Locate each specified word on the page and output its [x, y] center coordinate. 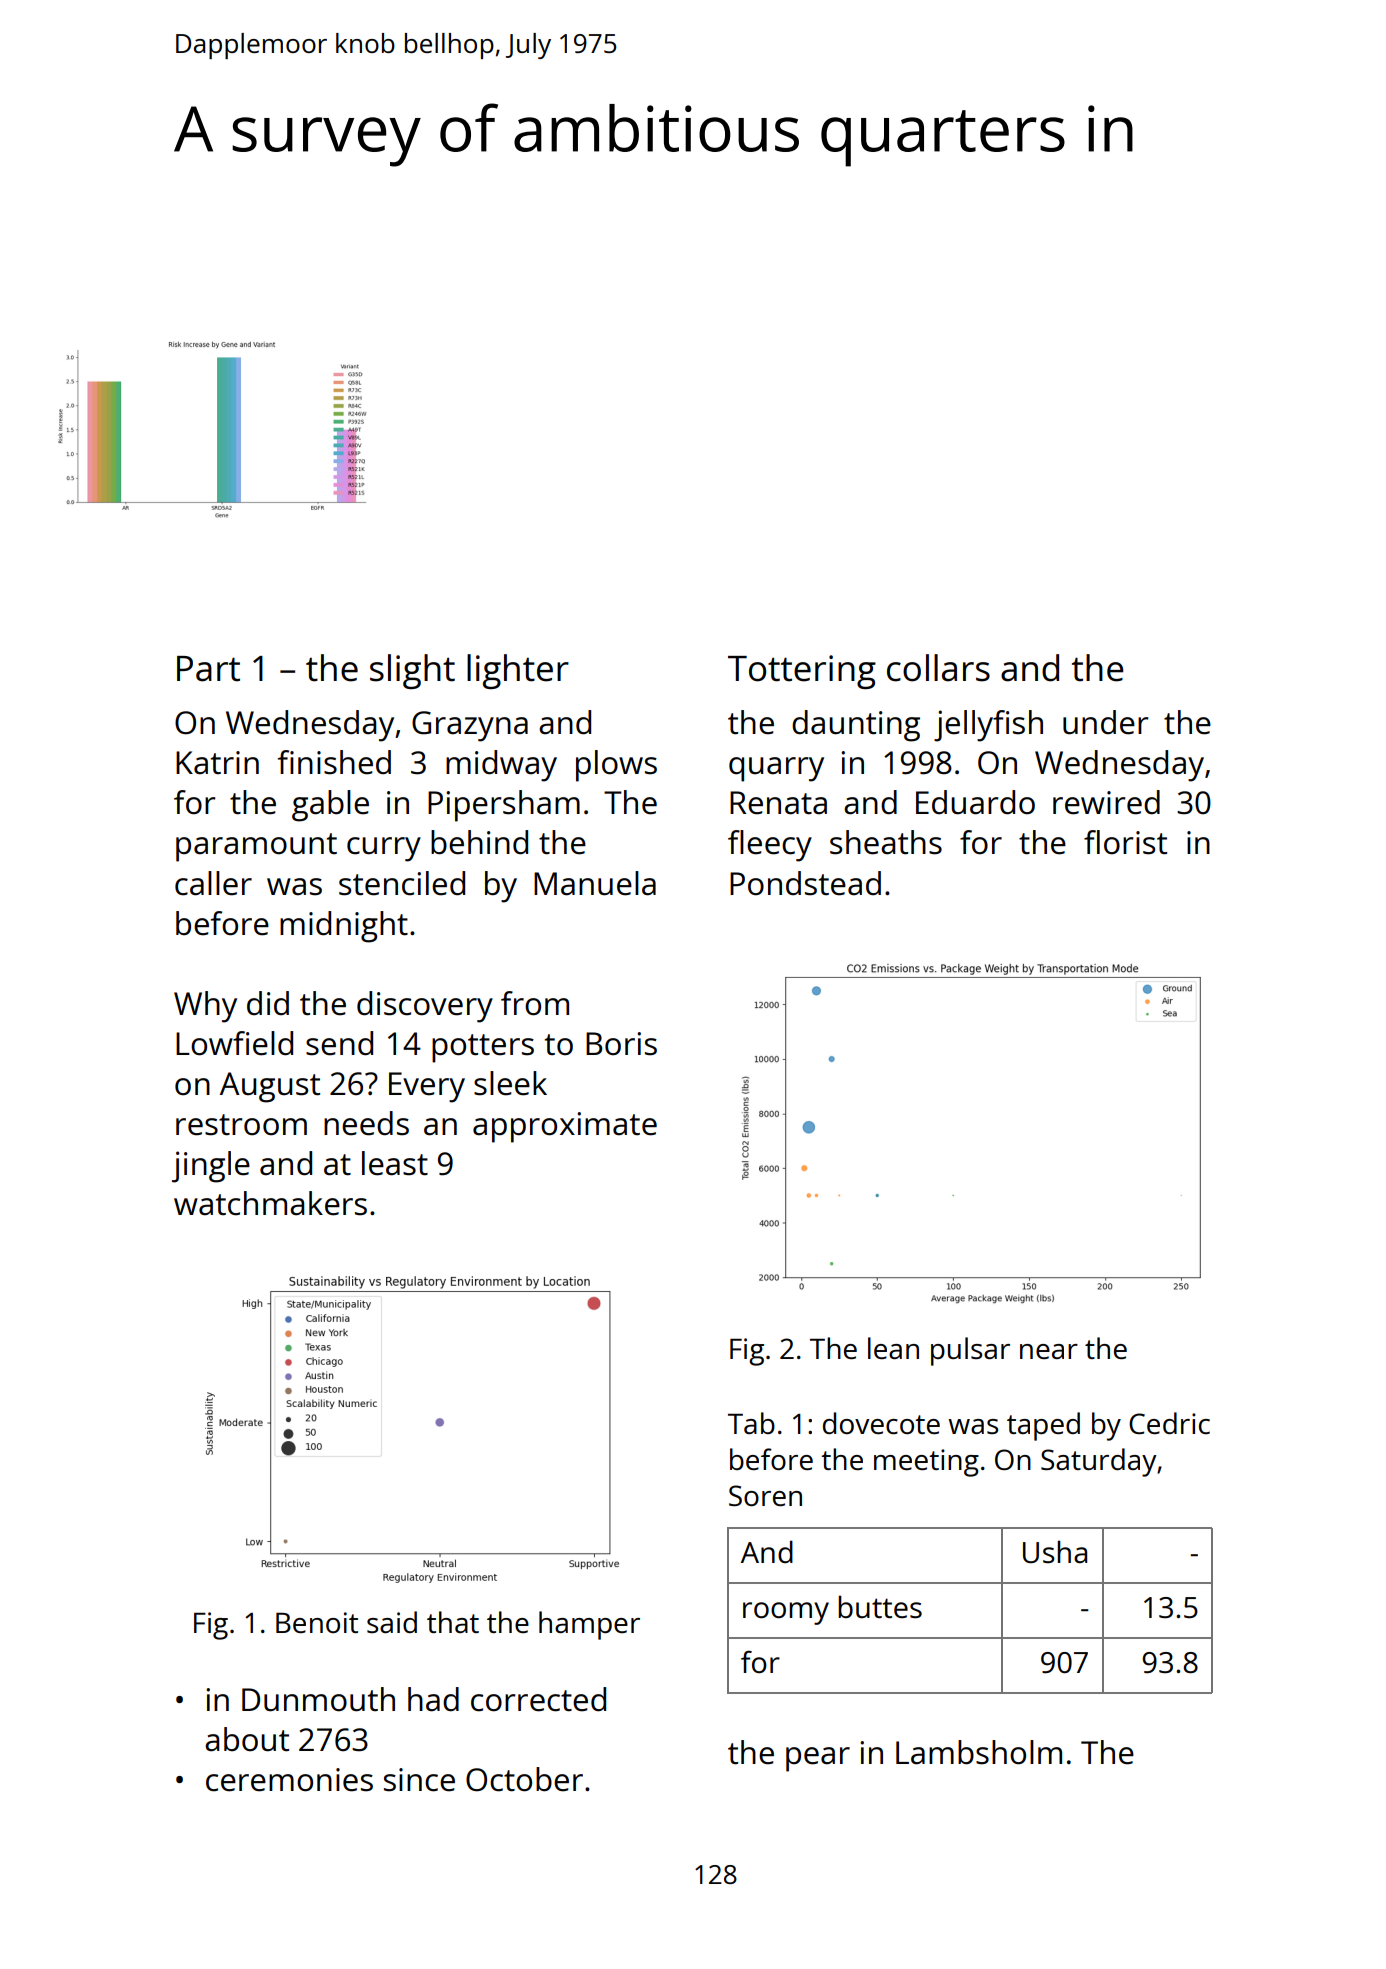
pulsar [970, 1351]
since [419, 1780]
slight [412, 671]
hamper [589, 1625]
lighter [518, 671]
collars [938, 668]
